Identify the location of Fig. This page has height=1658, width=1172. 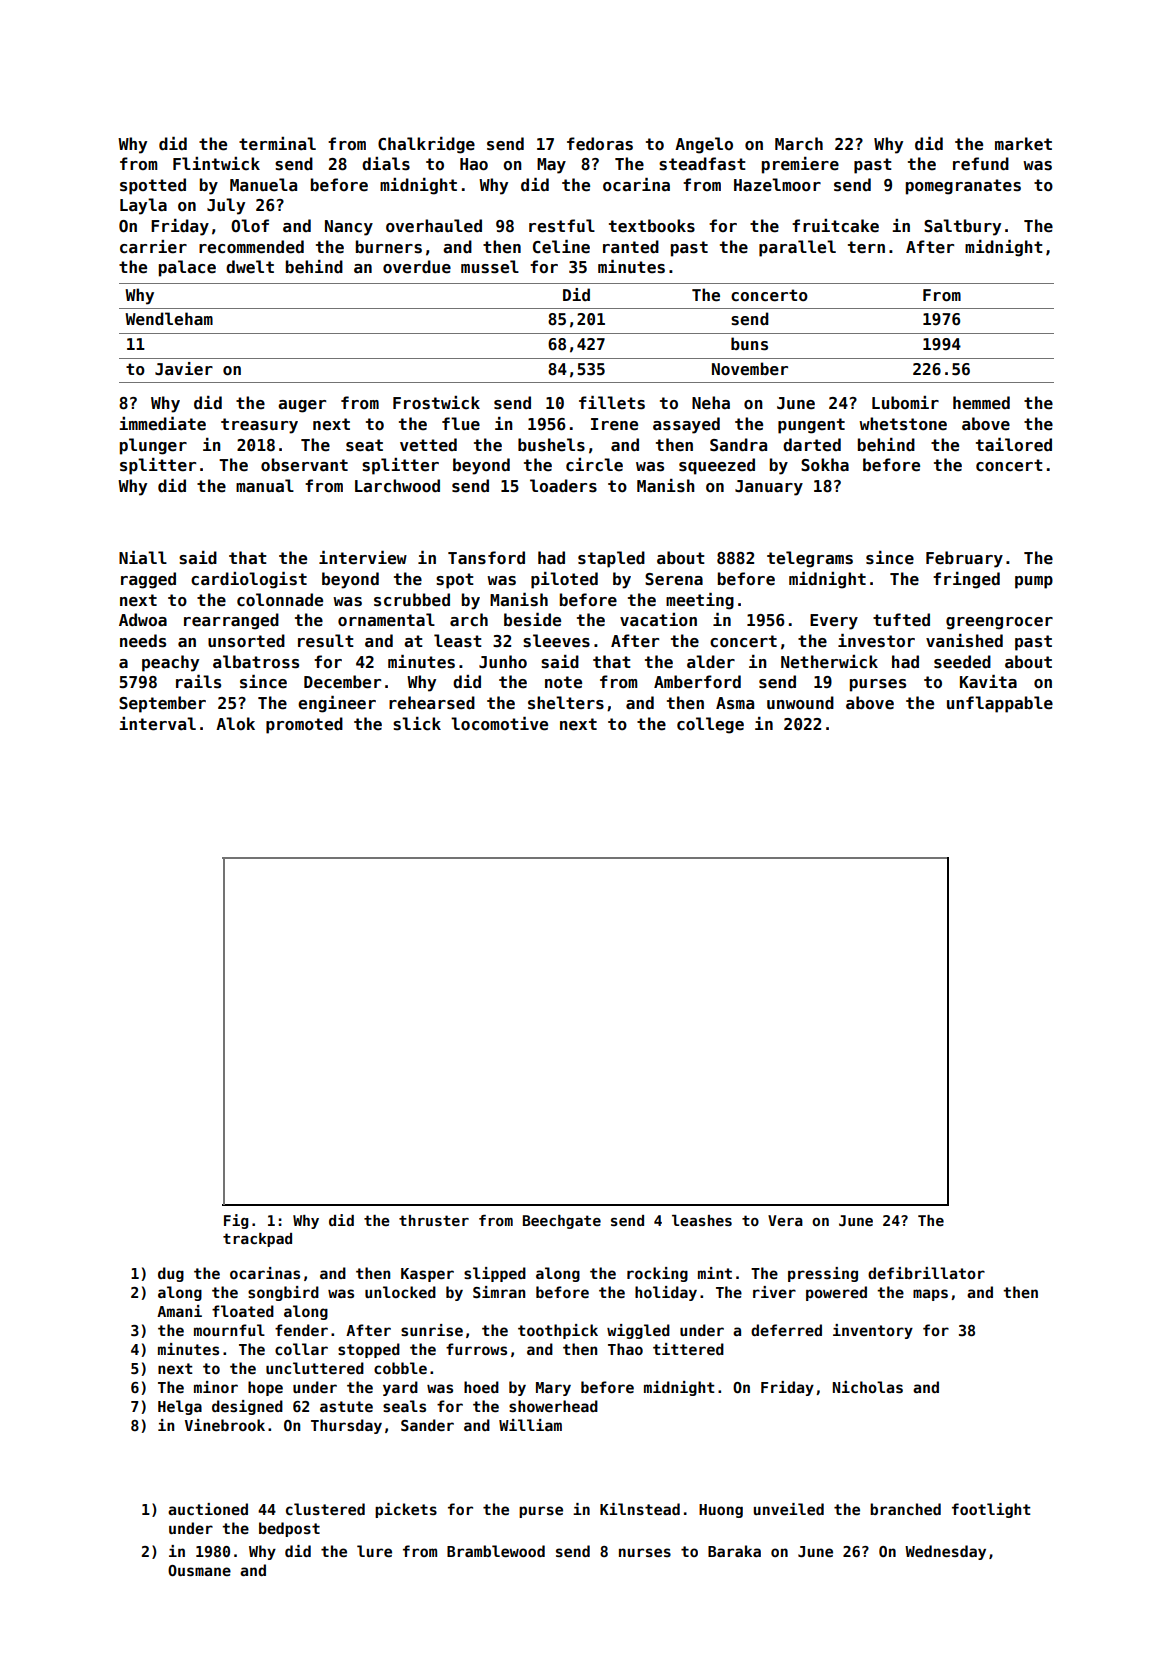
(236, 1221).
